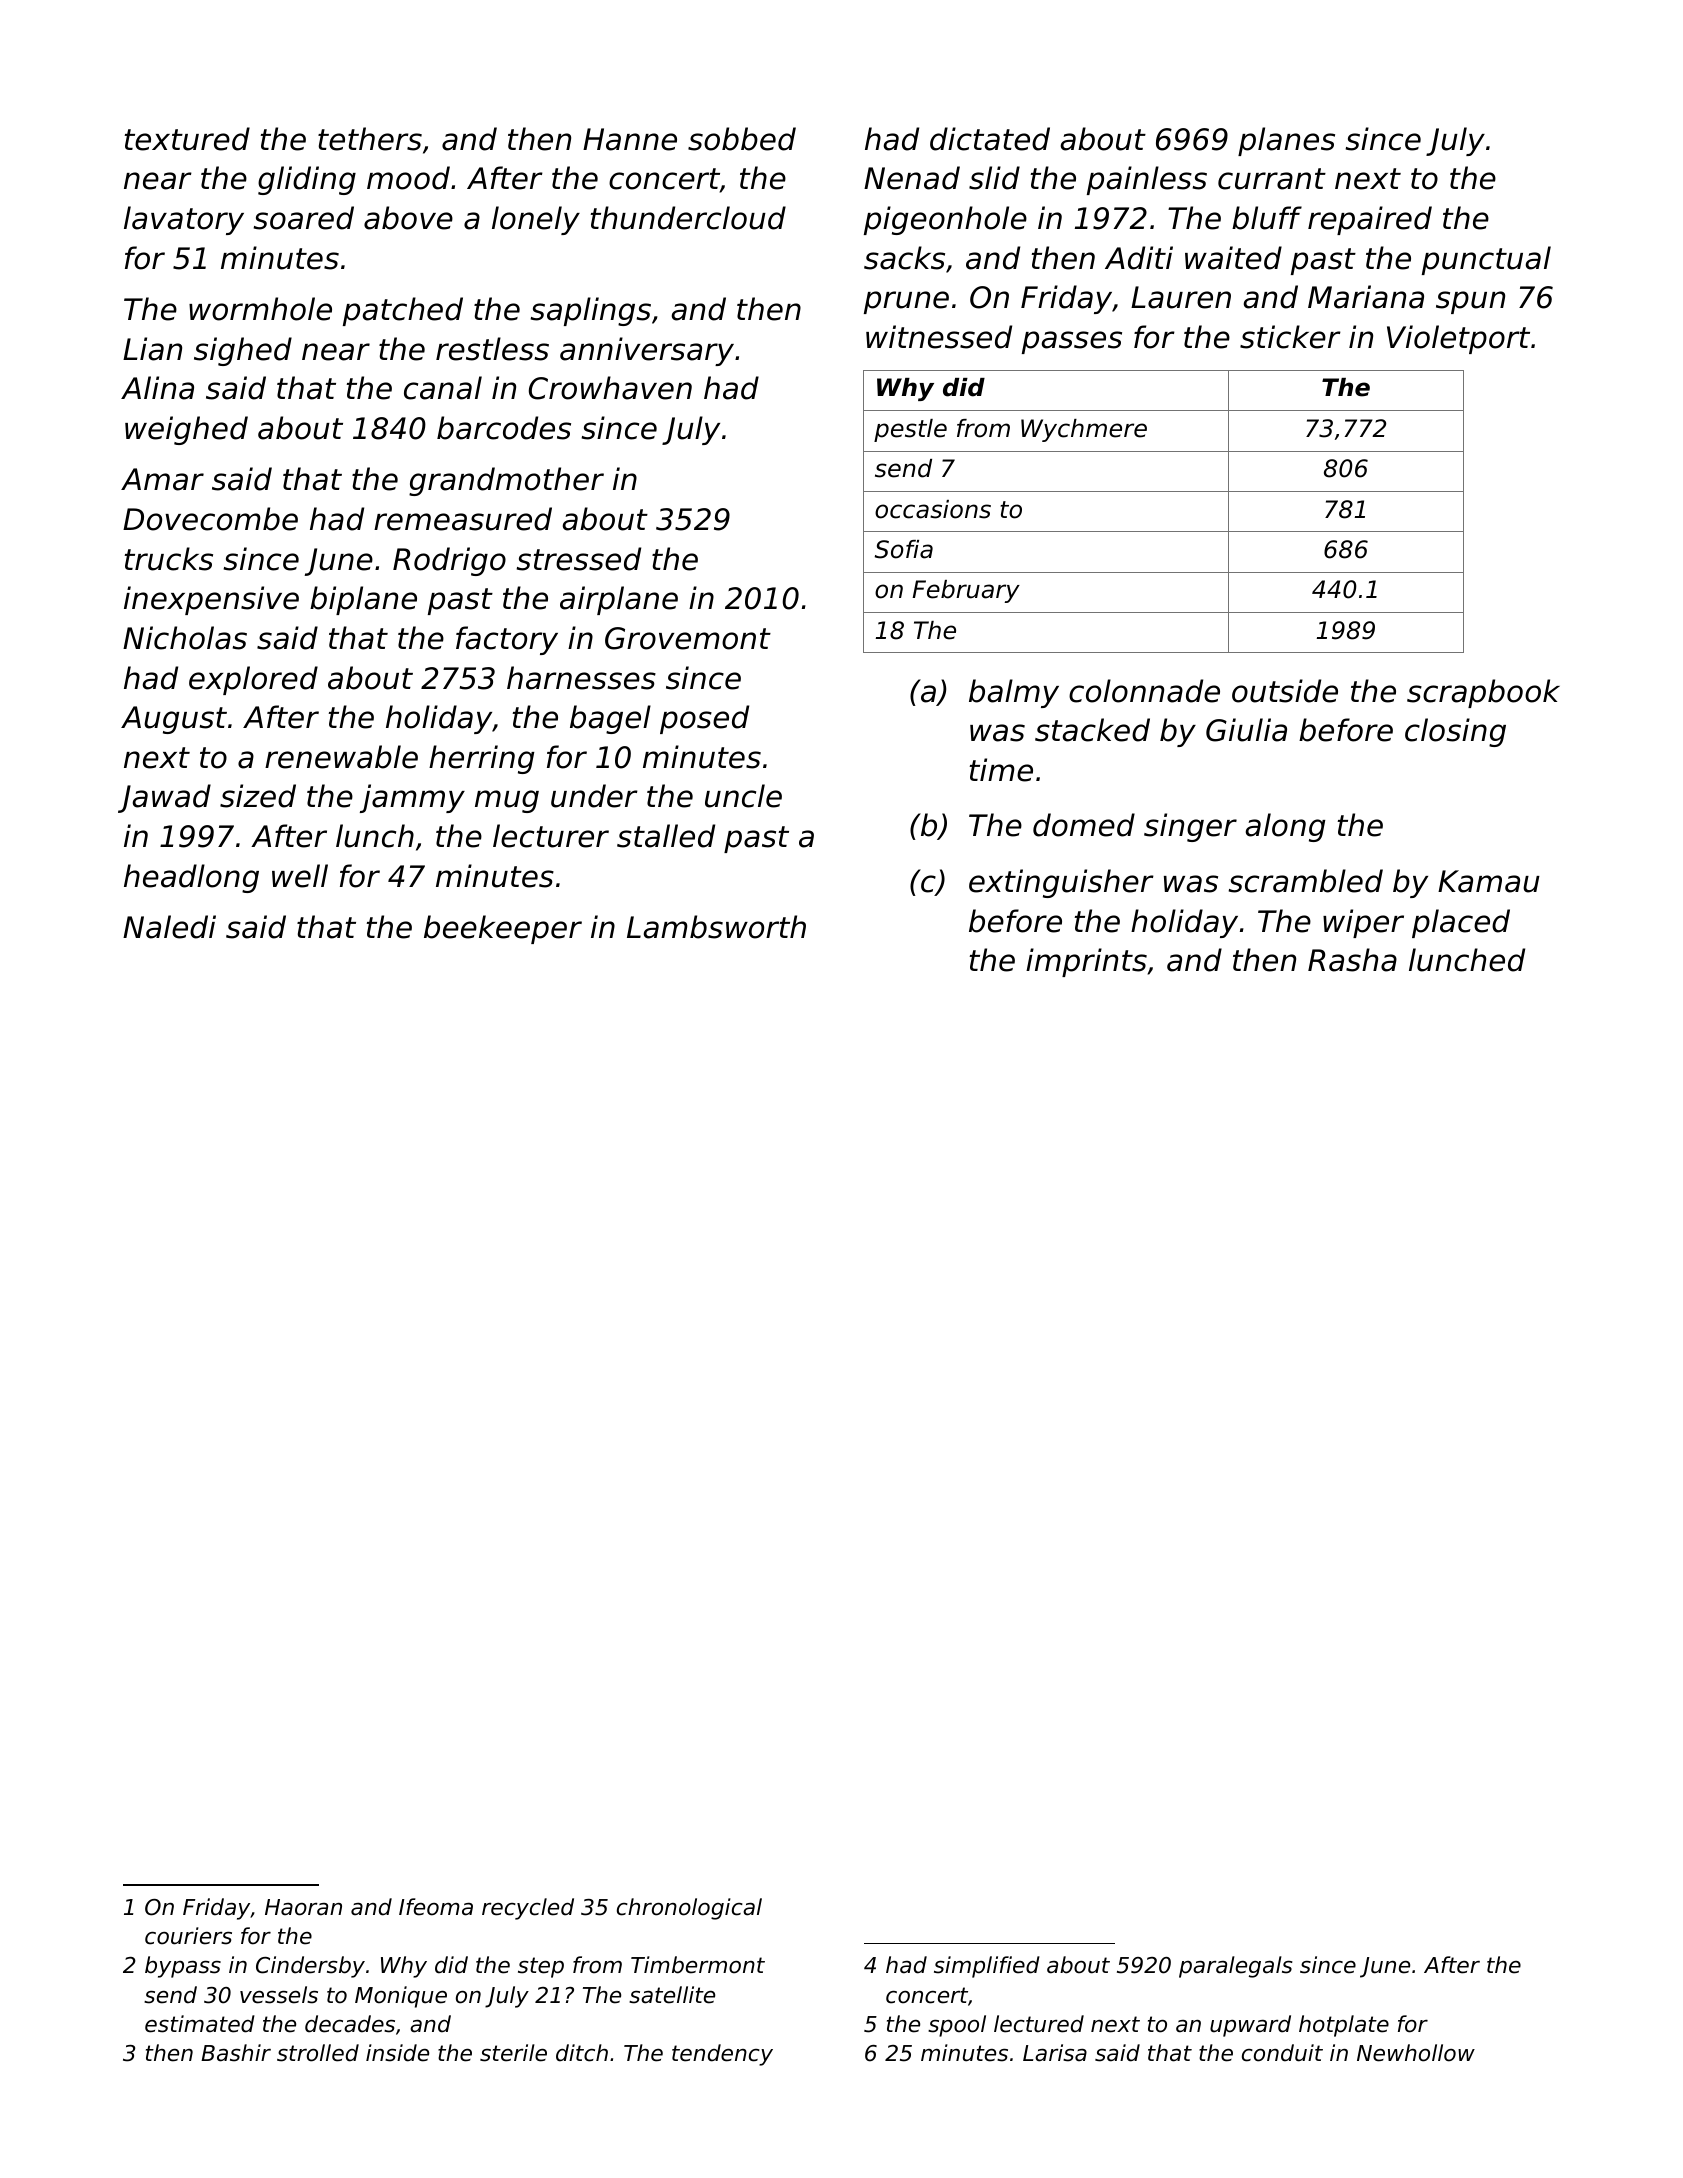 This screenshot has width=1683, height=2178. Describe the element at coordinates (689, 1909) in the screenshot. I see `chronological` at that location.
